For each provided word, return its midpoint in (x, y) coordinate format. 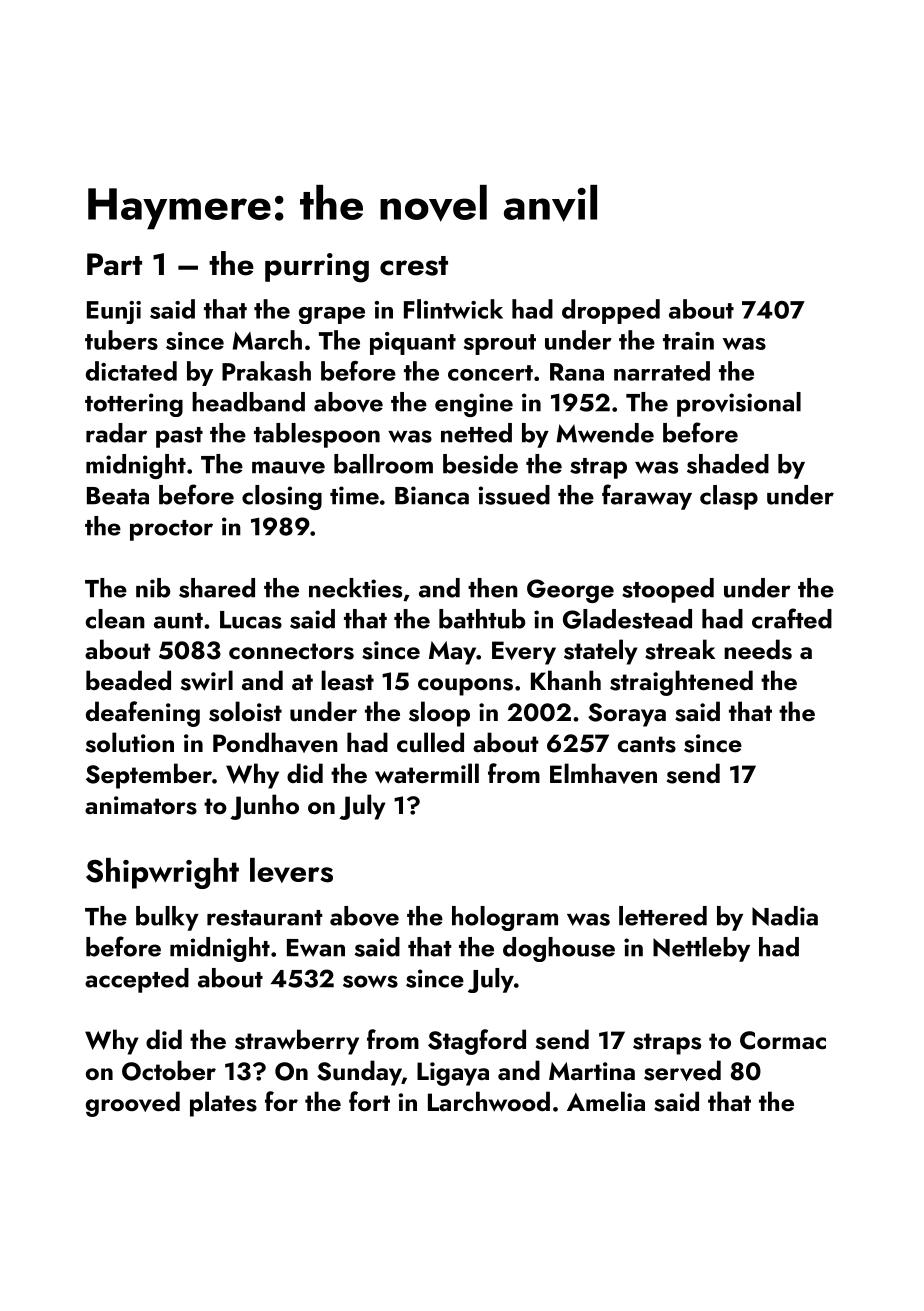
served (682, 1070)
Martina (592, 1071)
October (169, 1070)
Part (114, 264)
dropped (611, 311)
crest (414, 266)
